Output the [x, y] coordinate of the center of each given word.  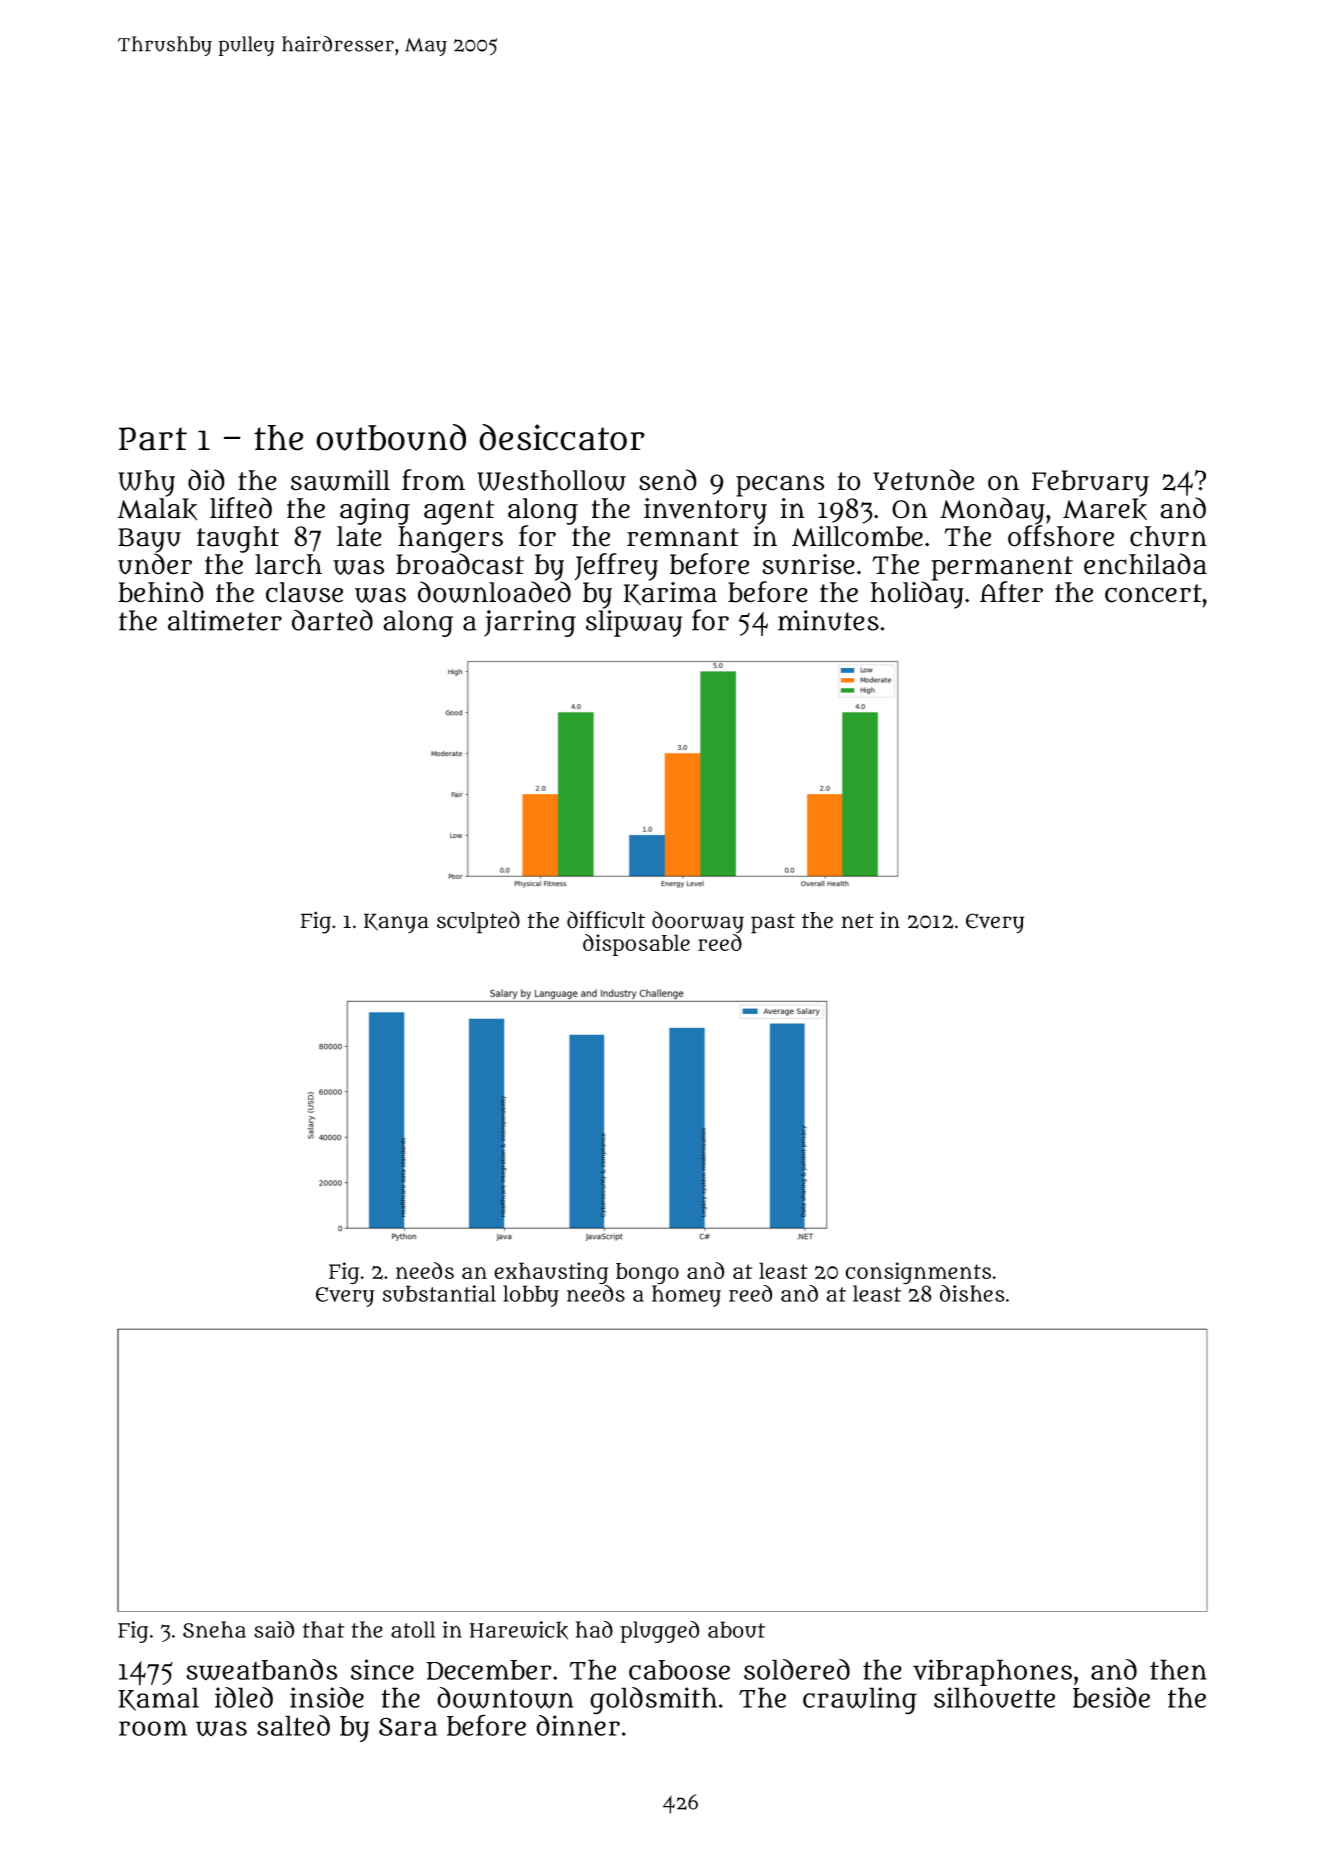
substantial [439, 1293]
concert [1153, 593]
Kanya [396, 923]
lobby [531, 1296]
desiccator [562, 437]
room [153, 1728]
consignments [918, 1273]
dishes [972, 1293]
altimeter [225, 620]
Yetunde [923, 480]
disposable [636, 945]
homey [686, 1296]
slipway [634, 623]
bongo [647, 1274]
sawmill [340, 480]
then [1178, 1669]
